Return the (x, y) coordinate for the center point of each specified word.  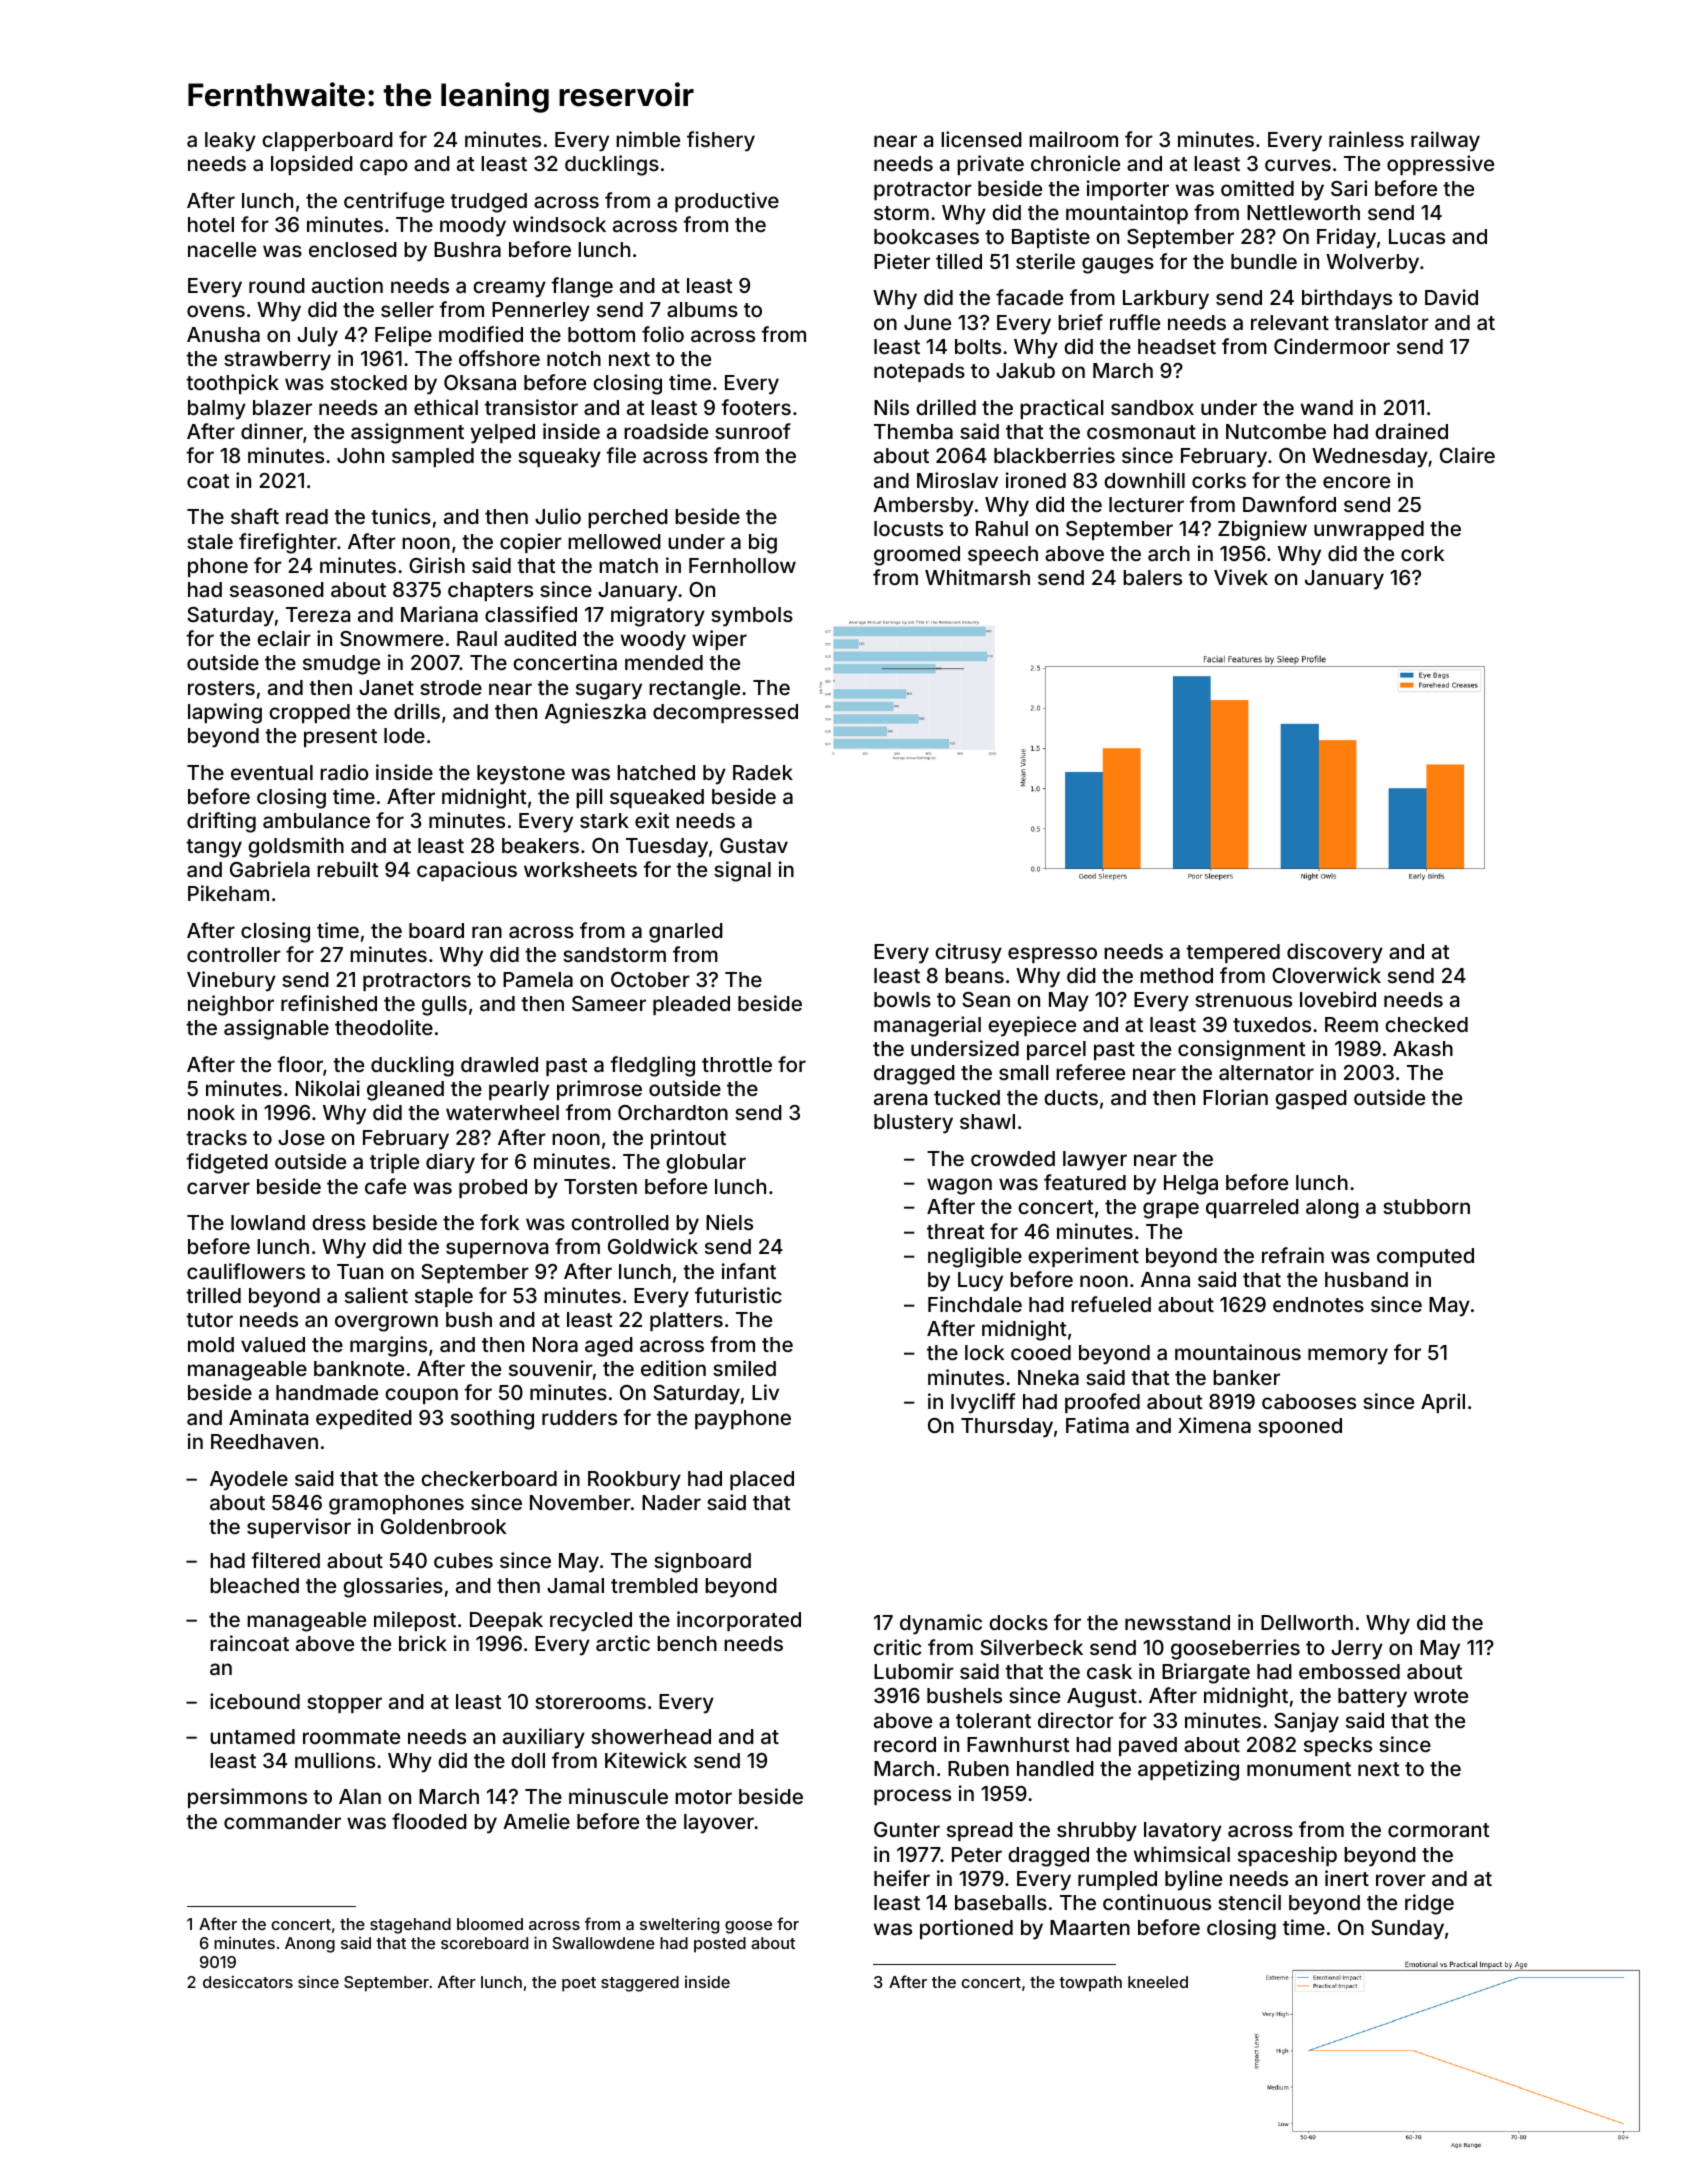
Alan (360, 1796)
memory (1348, 1356)
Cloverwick (1326, 975)
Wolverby (1372, 264)
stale (210, 541)
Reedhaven (264, 1441)
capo (383, 167)
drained (1411, 431)
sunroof (753, 431)
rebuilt (348, 869)
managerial (927, 1026)
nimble (648, 139)
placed (762, 1480)
